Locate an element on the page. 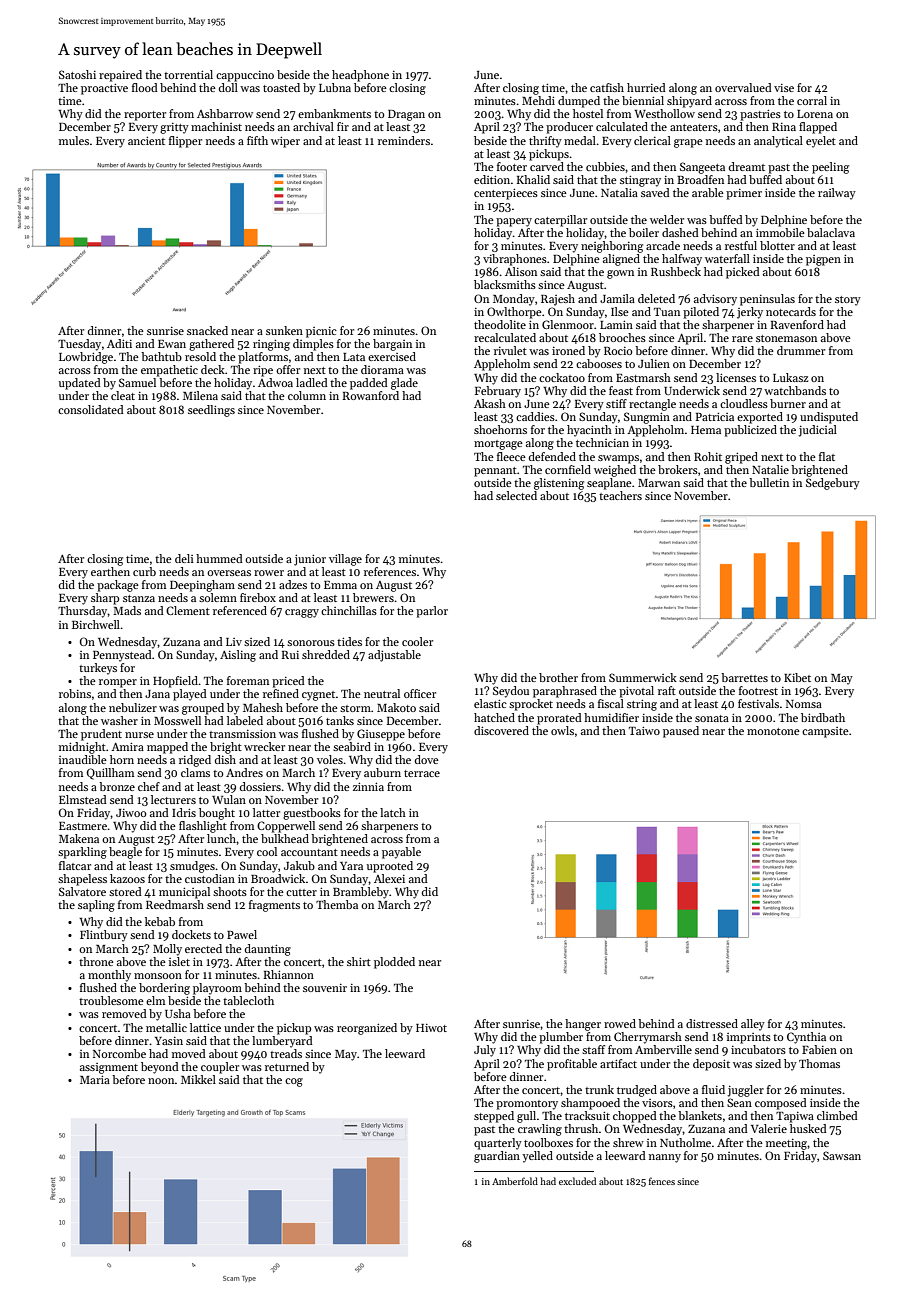 The width and height of the image is (924, 1308). Kibet is located at coordinates (797, 677).
